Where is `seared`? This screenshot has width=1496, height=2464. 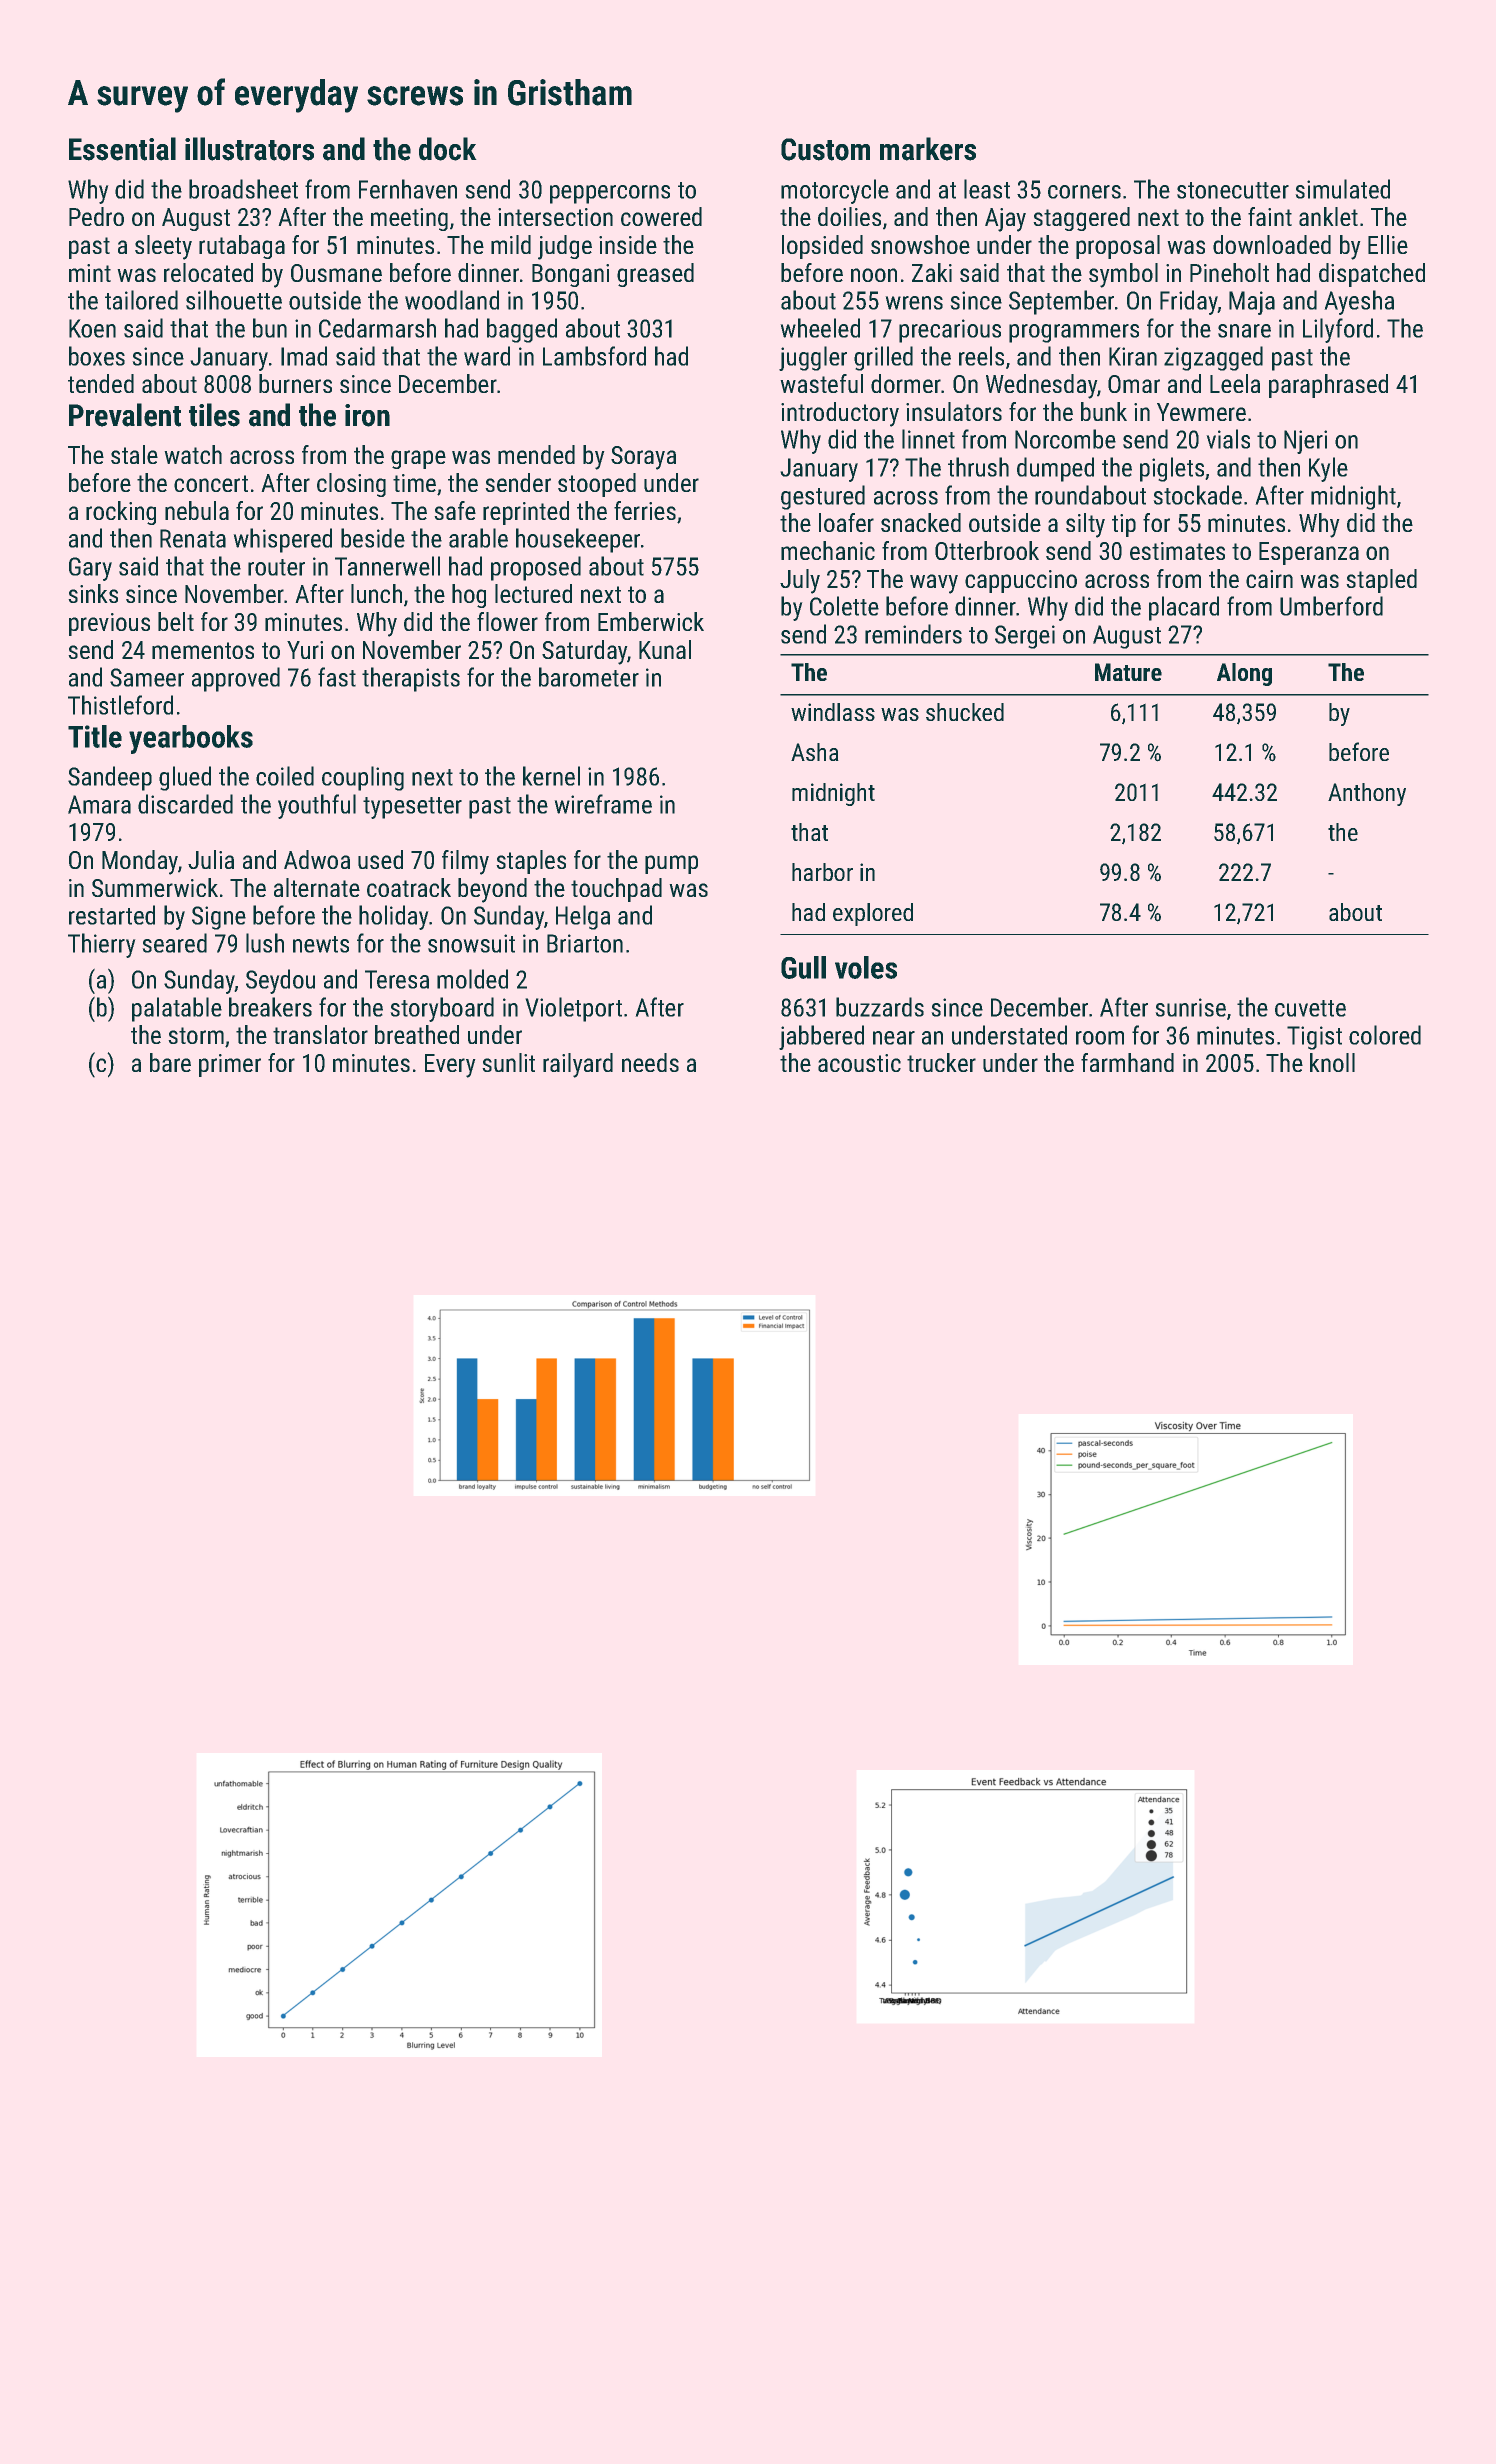 seared is located at coordinates (174, 943).
